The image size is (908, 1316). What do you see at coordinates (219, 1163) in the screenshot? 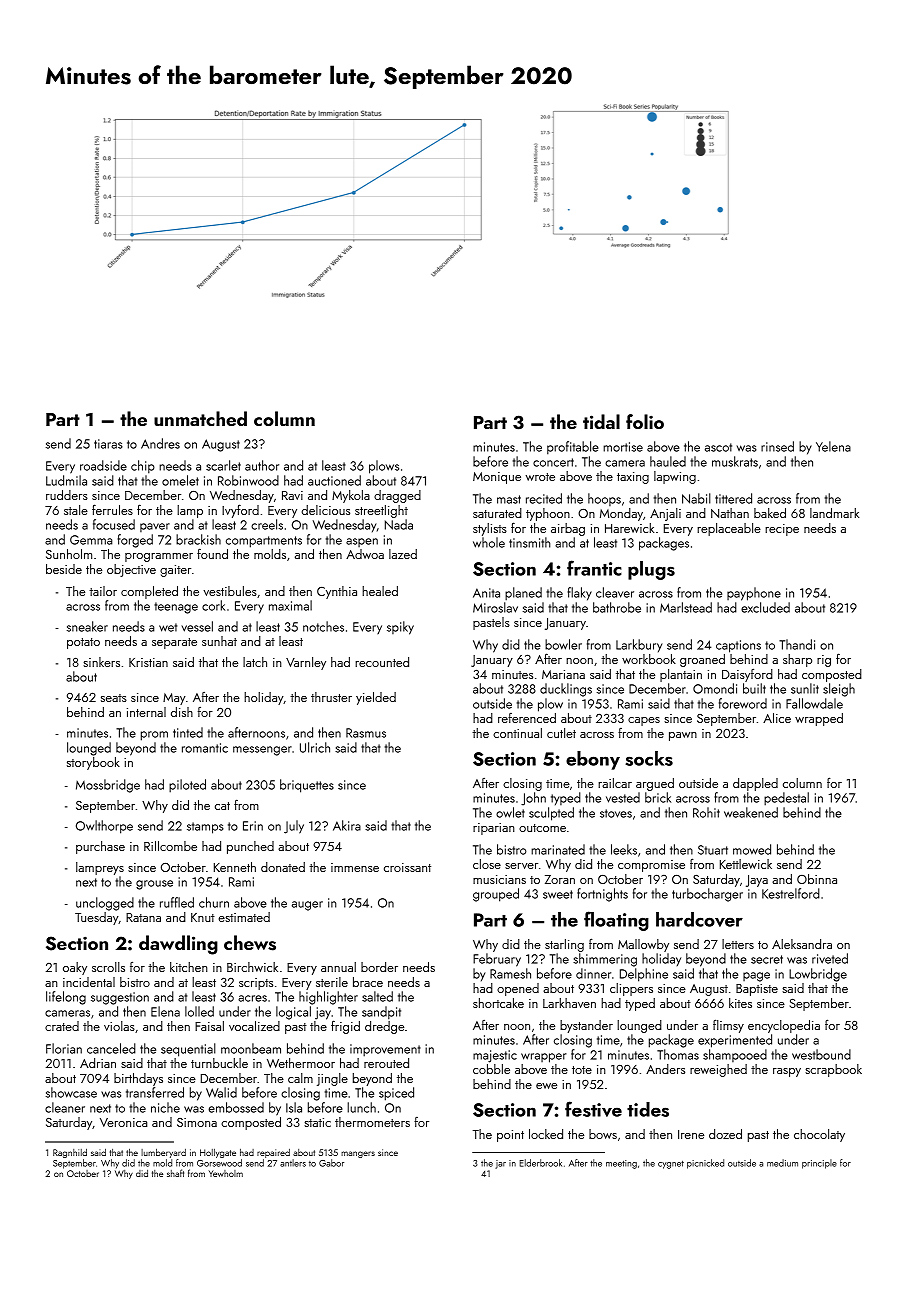
I see `Gorsewood` at bounding box center [219, 1163].
